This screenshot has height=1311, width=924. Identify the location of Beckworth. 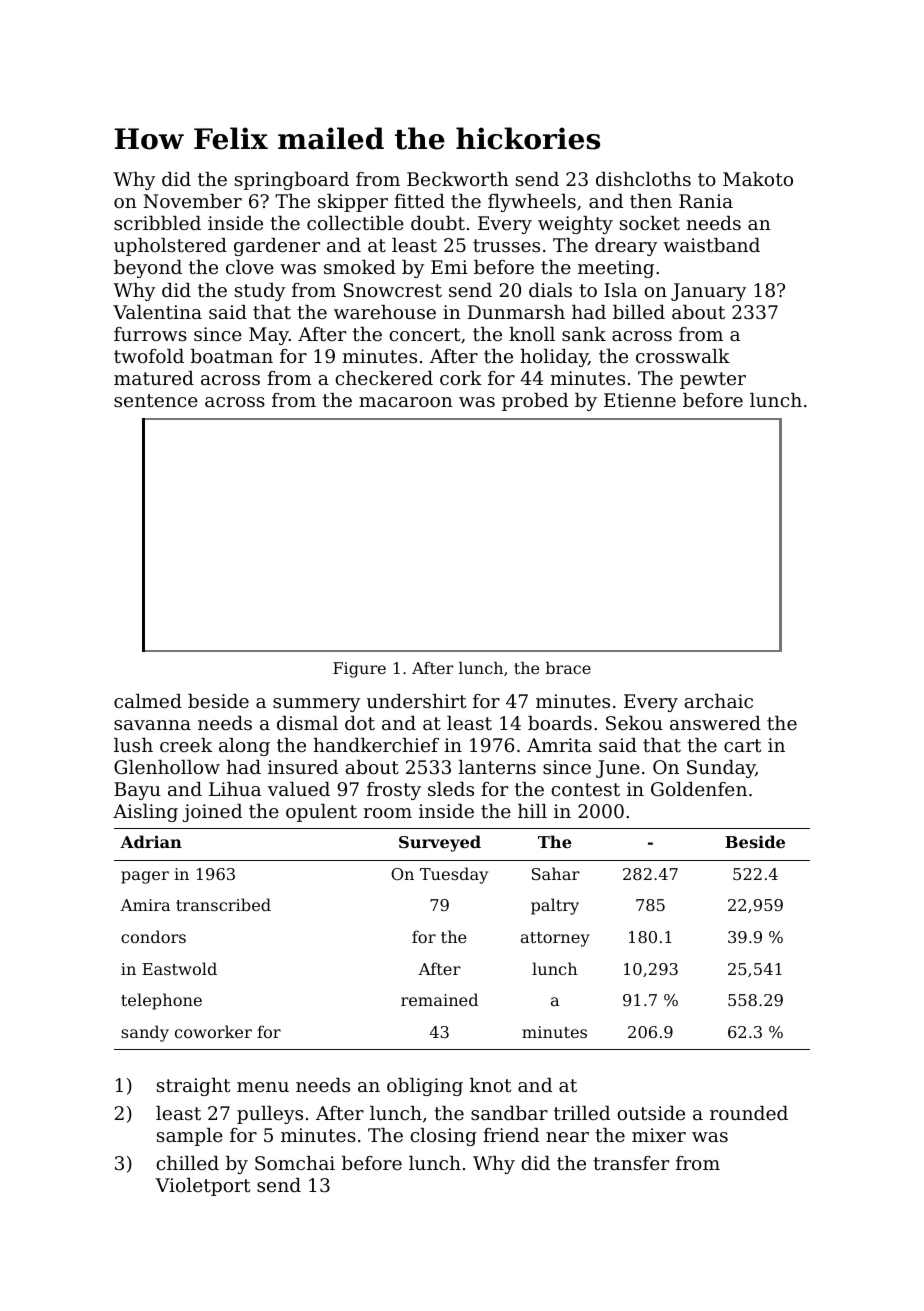
(458, 179).
